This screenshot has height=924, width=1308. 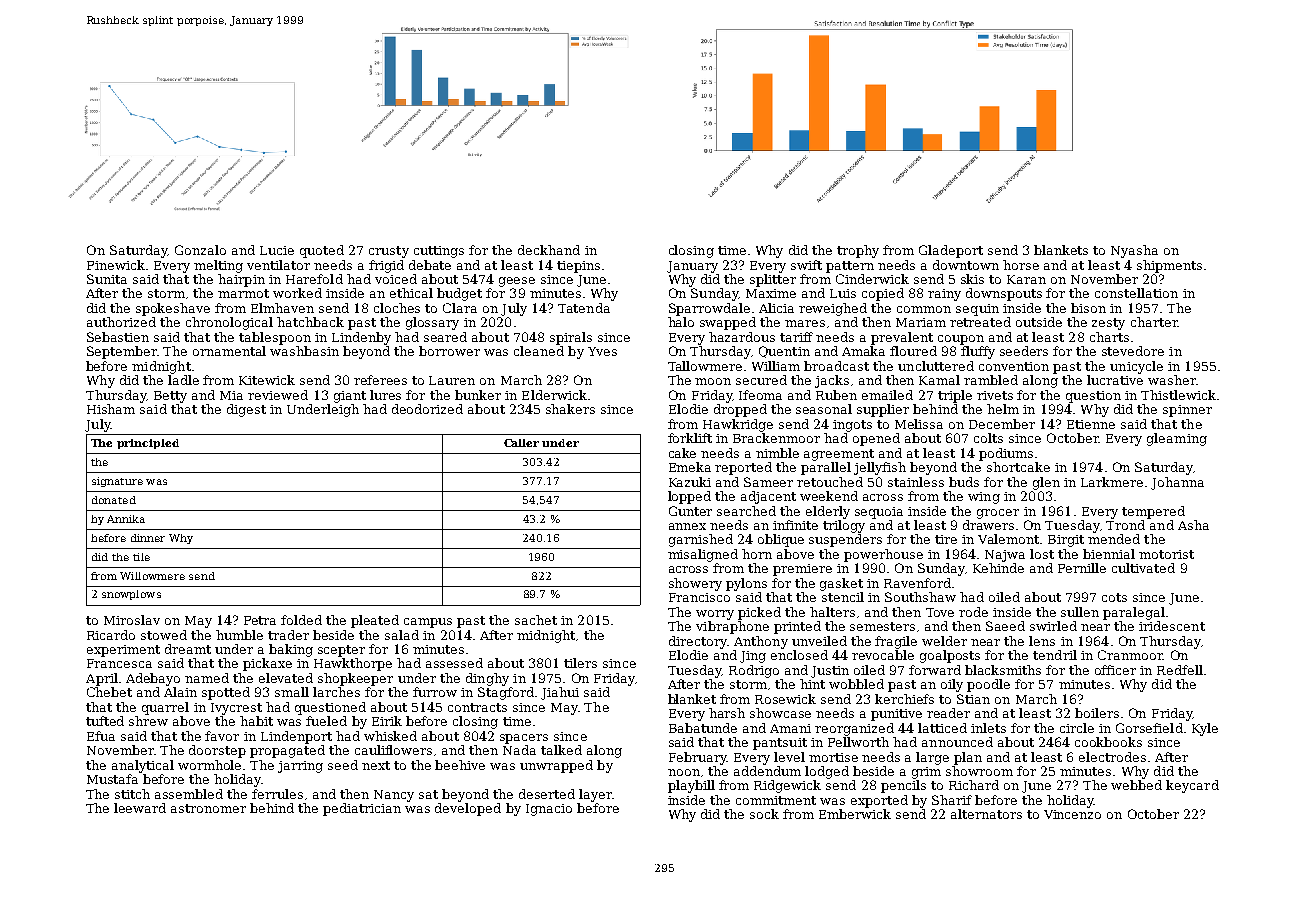 I want to click on tempered, so click(x=1153, y=512).
